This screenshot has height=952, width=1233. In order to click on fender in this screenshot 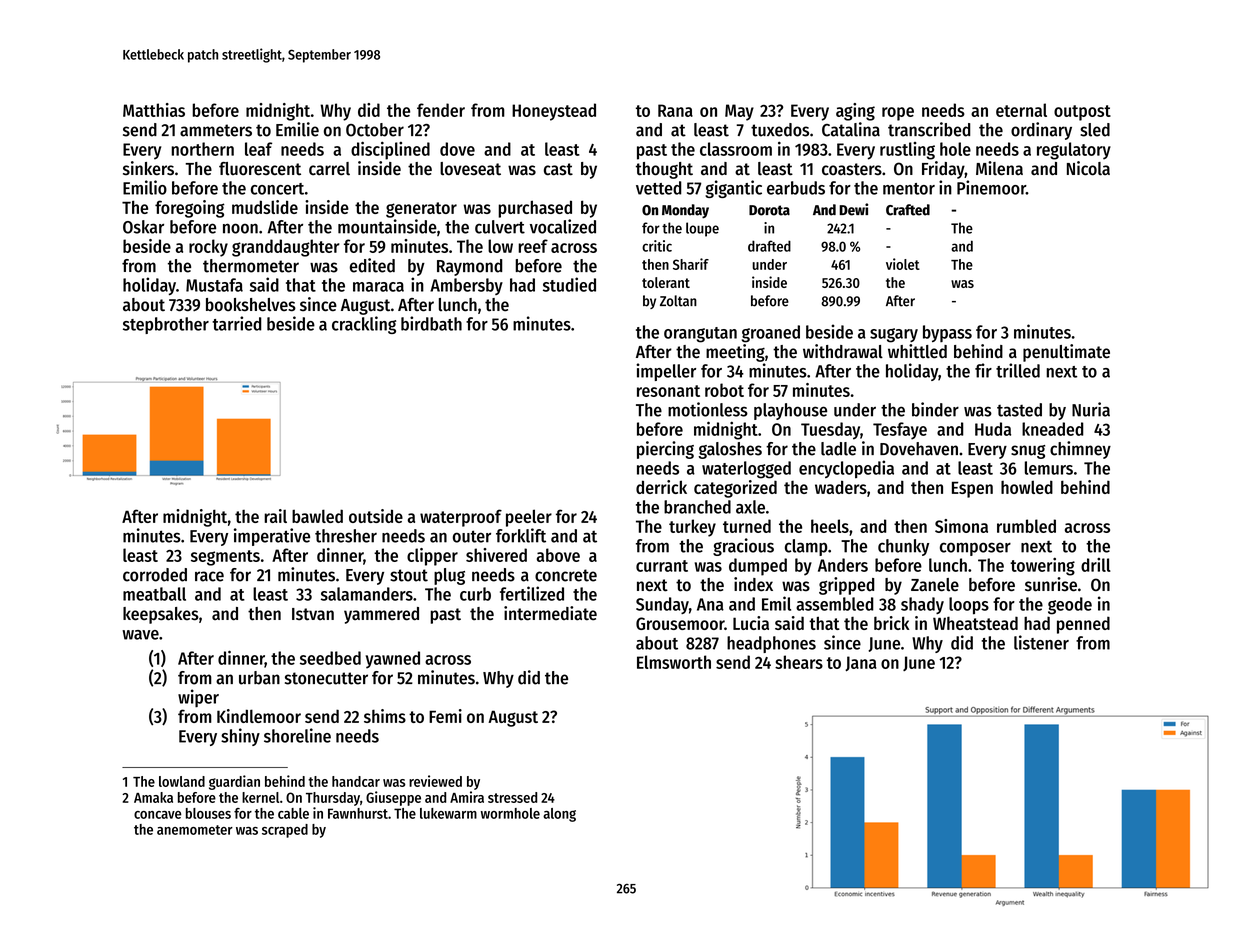, I will do `click(441, 110)`.
